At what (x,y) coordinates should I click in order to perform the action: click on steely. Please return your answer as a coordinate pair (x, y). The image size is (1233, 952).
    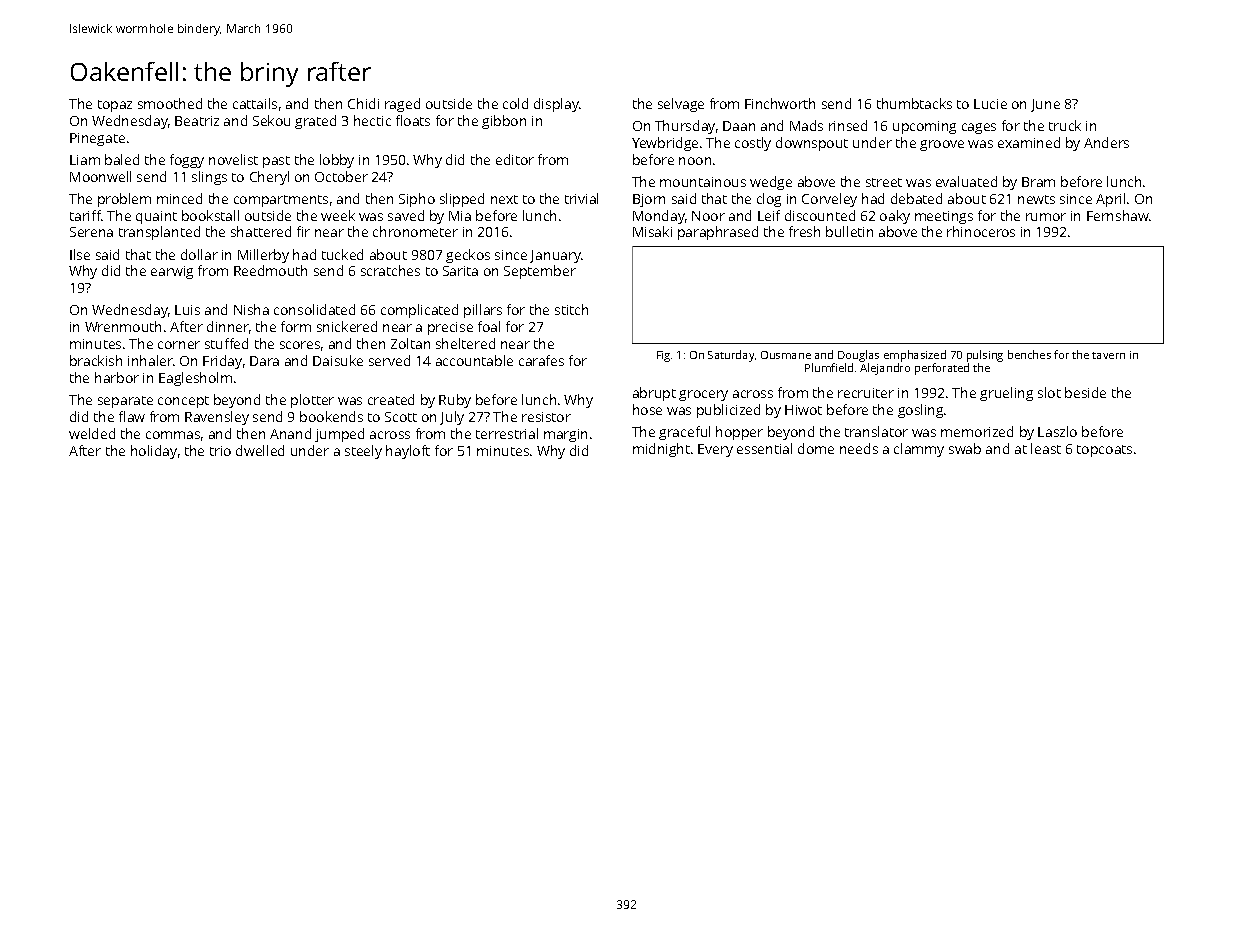
    Looking at the image, I should click on (363, 452).
